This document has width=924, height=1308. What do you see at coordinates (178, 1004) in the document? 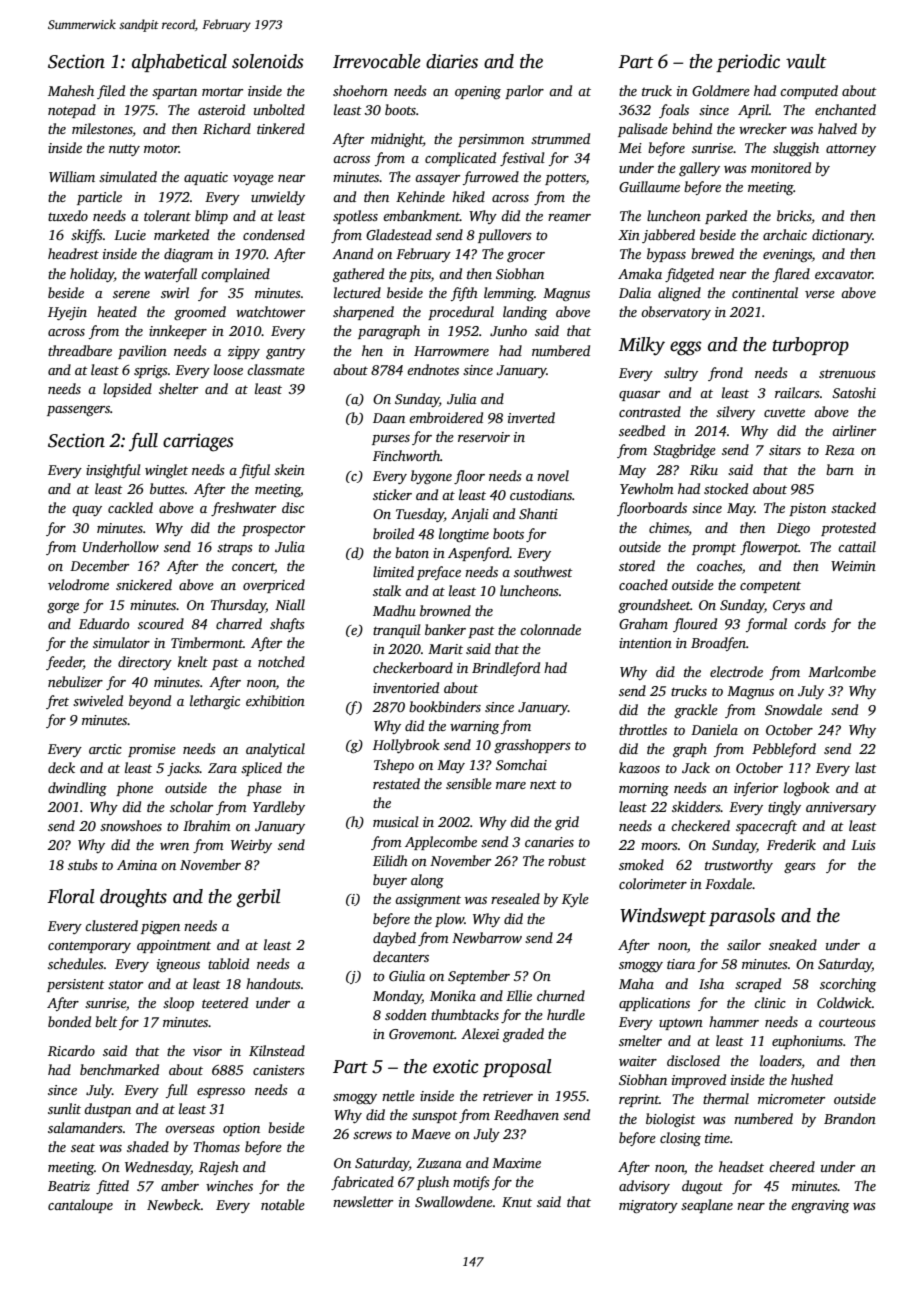
I see `sloop` at bounding box center [178, 1004].
